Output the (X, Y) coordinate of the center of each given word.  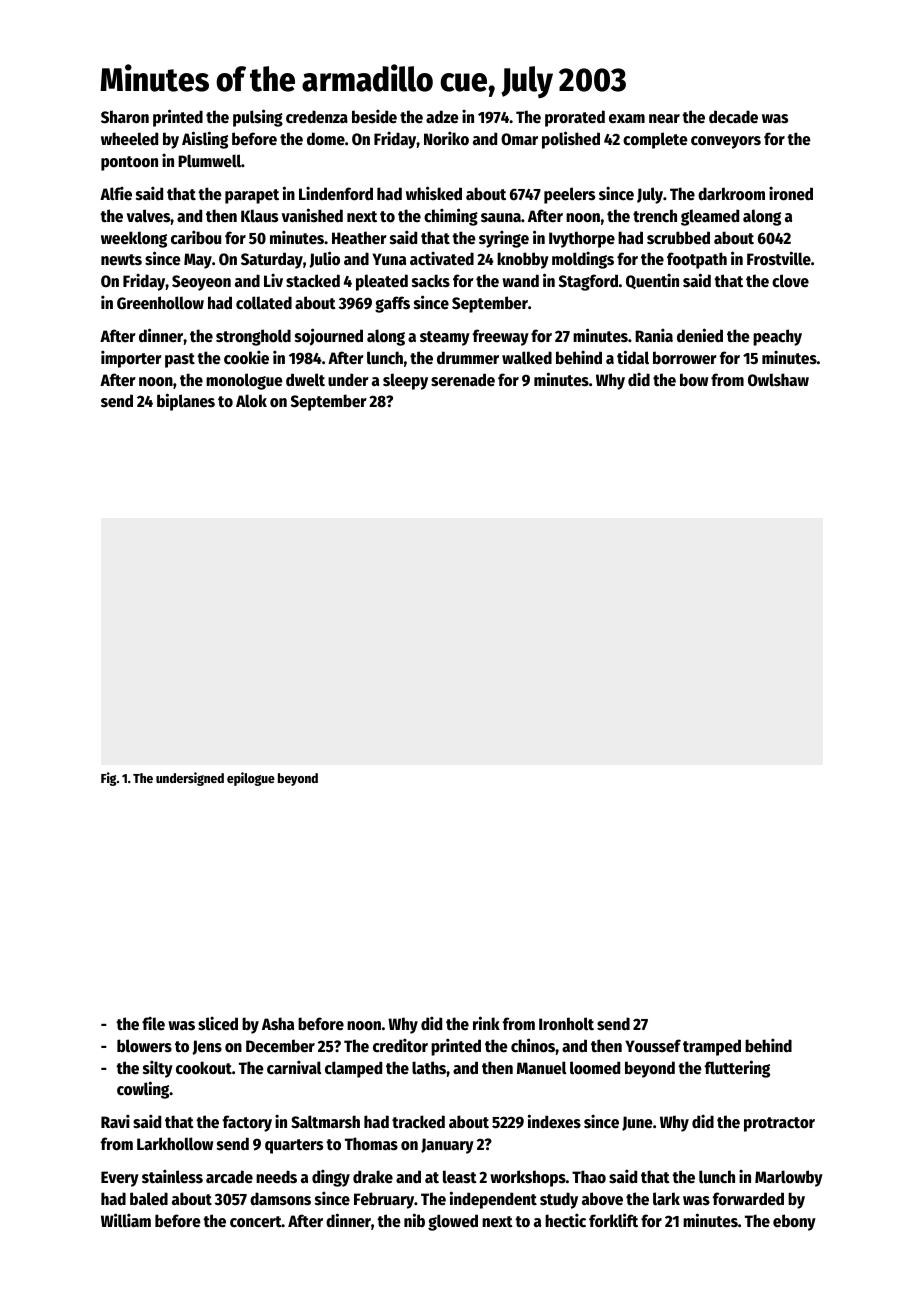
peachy (777, 337)
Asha (278, 1024)
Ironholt (566, 1024)
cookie (246, 357)
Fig (108, 779)
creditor (400, 1045)
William (126, 1220)
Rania (654, 335)
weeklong (134, 239)
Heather (359, 238)
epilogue (251, 779)
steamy (445, 338)
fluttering (737, 1069)
